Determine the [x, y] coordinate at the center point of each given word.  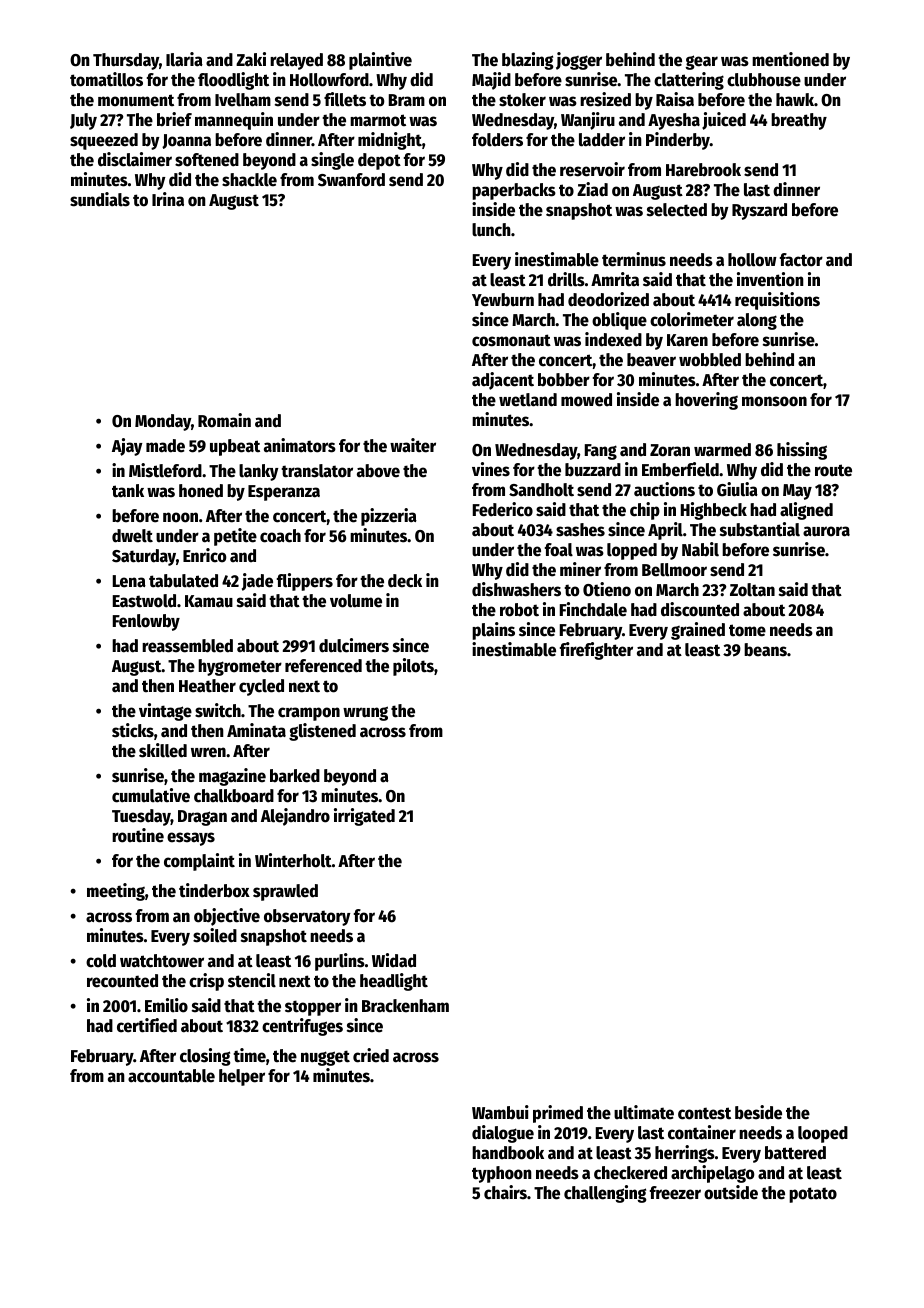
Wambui [500, 1112]
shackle [249, 180]
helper [242, 1077]
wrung [365, 713]
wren [208, 752]
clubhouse [764, 80]
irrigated [364, 817]
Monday [163, 422]
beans [765, 650]
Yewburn [503, 300]
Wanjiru [588, 121]
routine [138, 835]
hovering [706, 401]
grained [698, 631]
